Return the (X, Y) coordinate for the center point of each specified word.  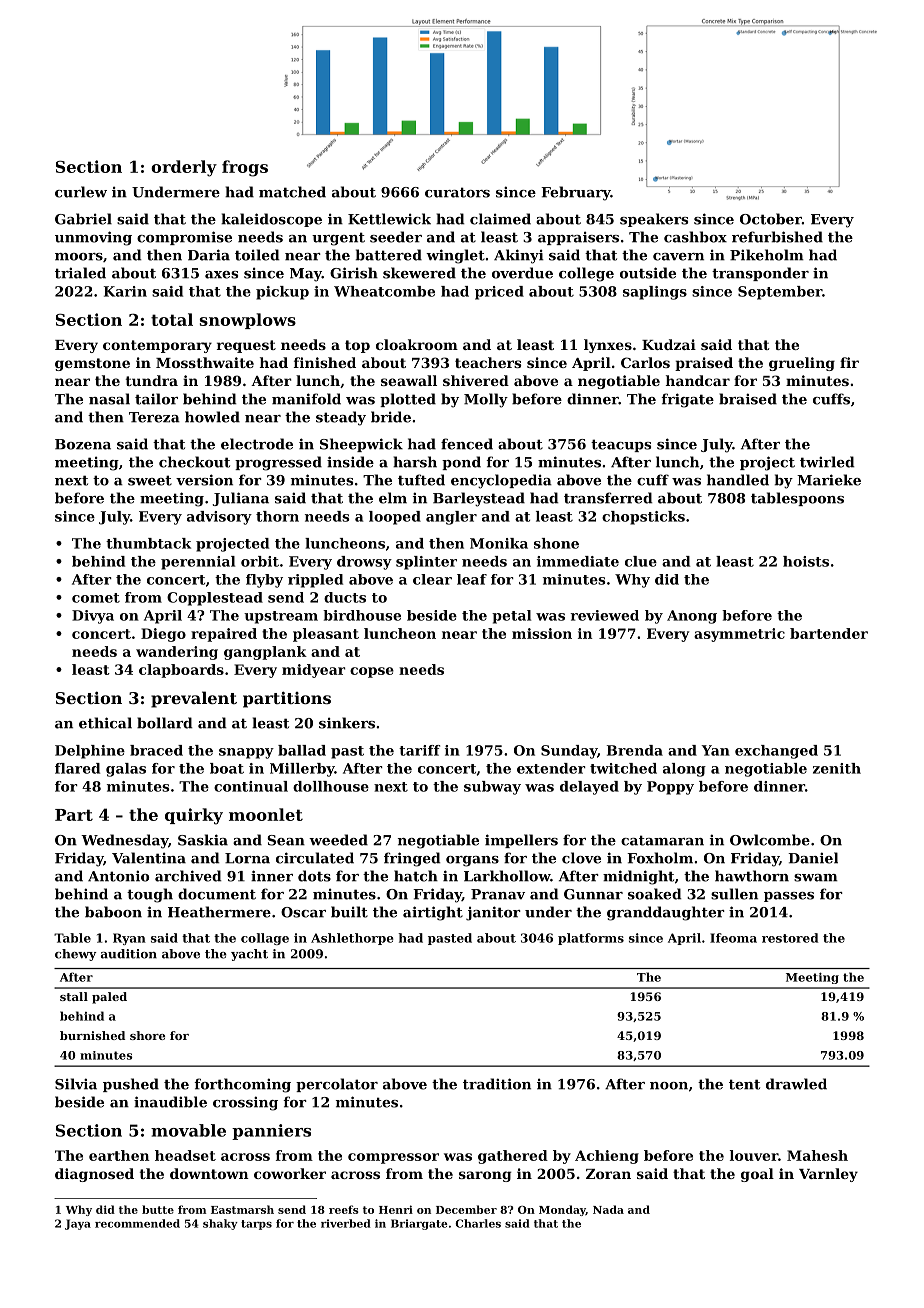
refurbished (777, 237)
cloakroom (417, 344)
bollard (165, 723)
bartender (829, 633)
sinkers (347, 723)
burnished (92, 1035)
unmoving (93, 238)
